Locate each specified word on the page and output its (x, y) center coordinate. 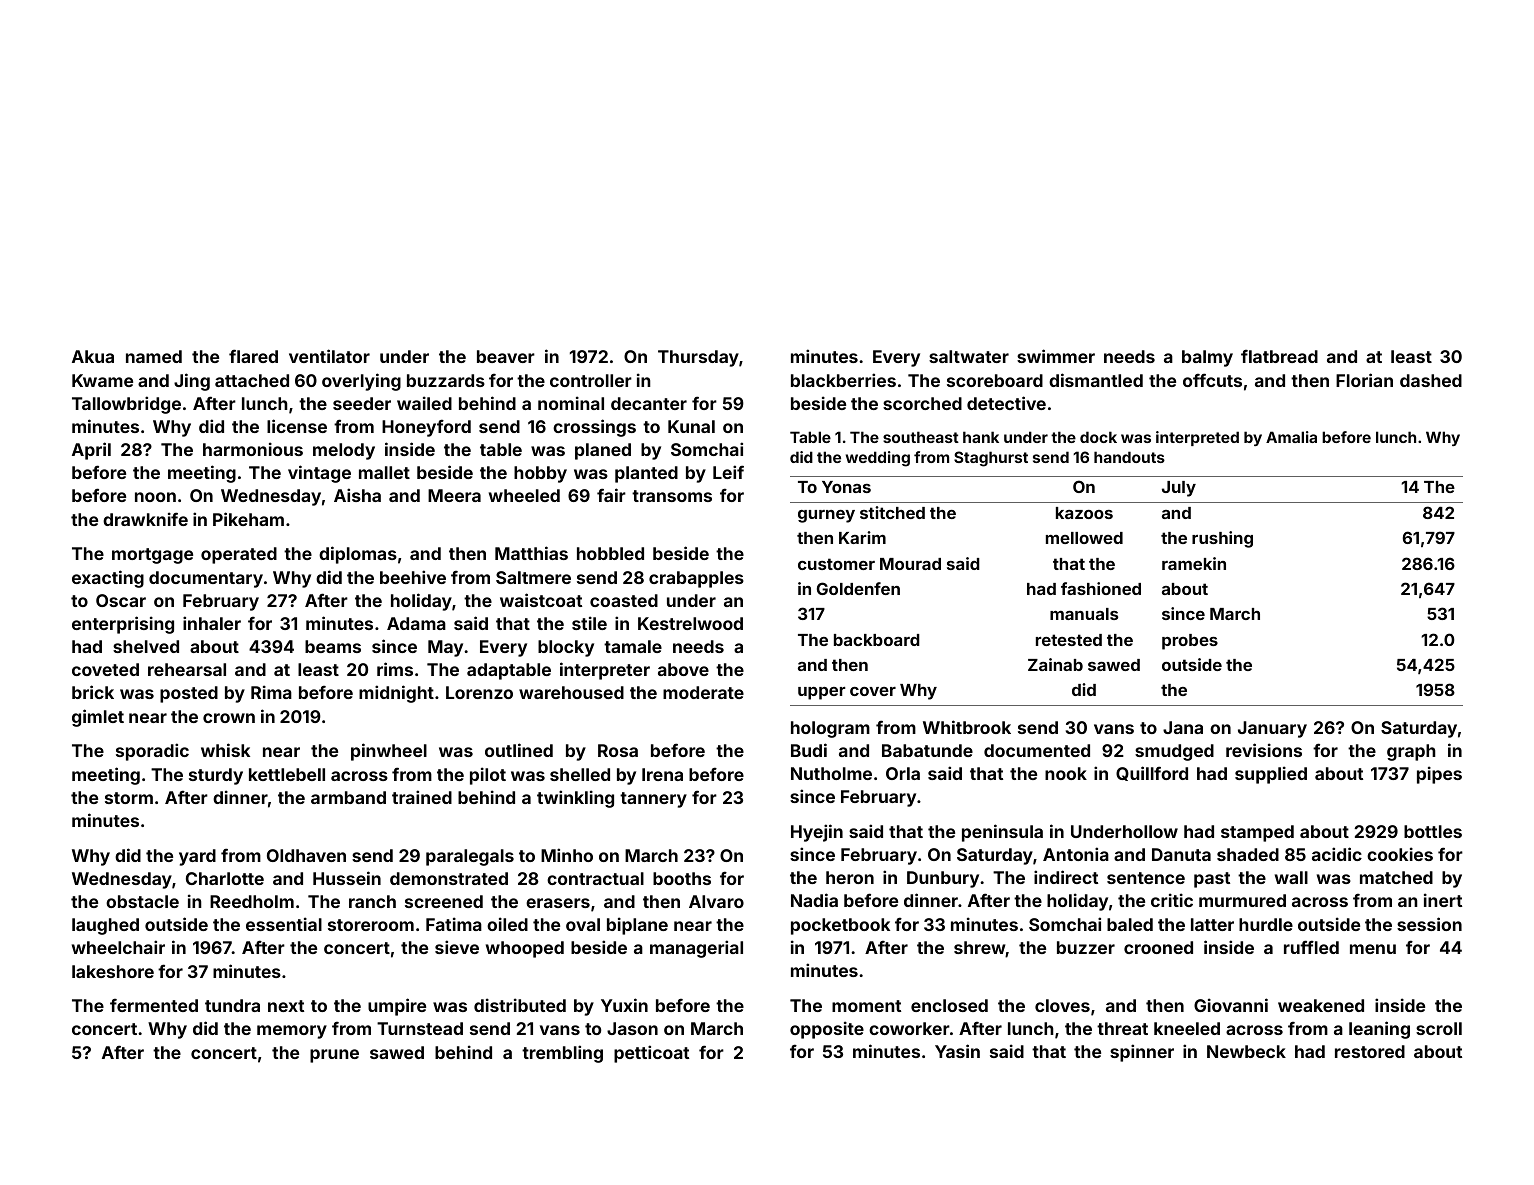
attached (252, 380)
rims (395, 669)
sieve (457, 947)
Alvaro (716, 901)
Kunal (691, 426)
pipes (1439, 775)
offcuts (1212, 380)
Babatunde (927, 750)
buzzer (1086, 947)
